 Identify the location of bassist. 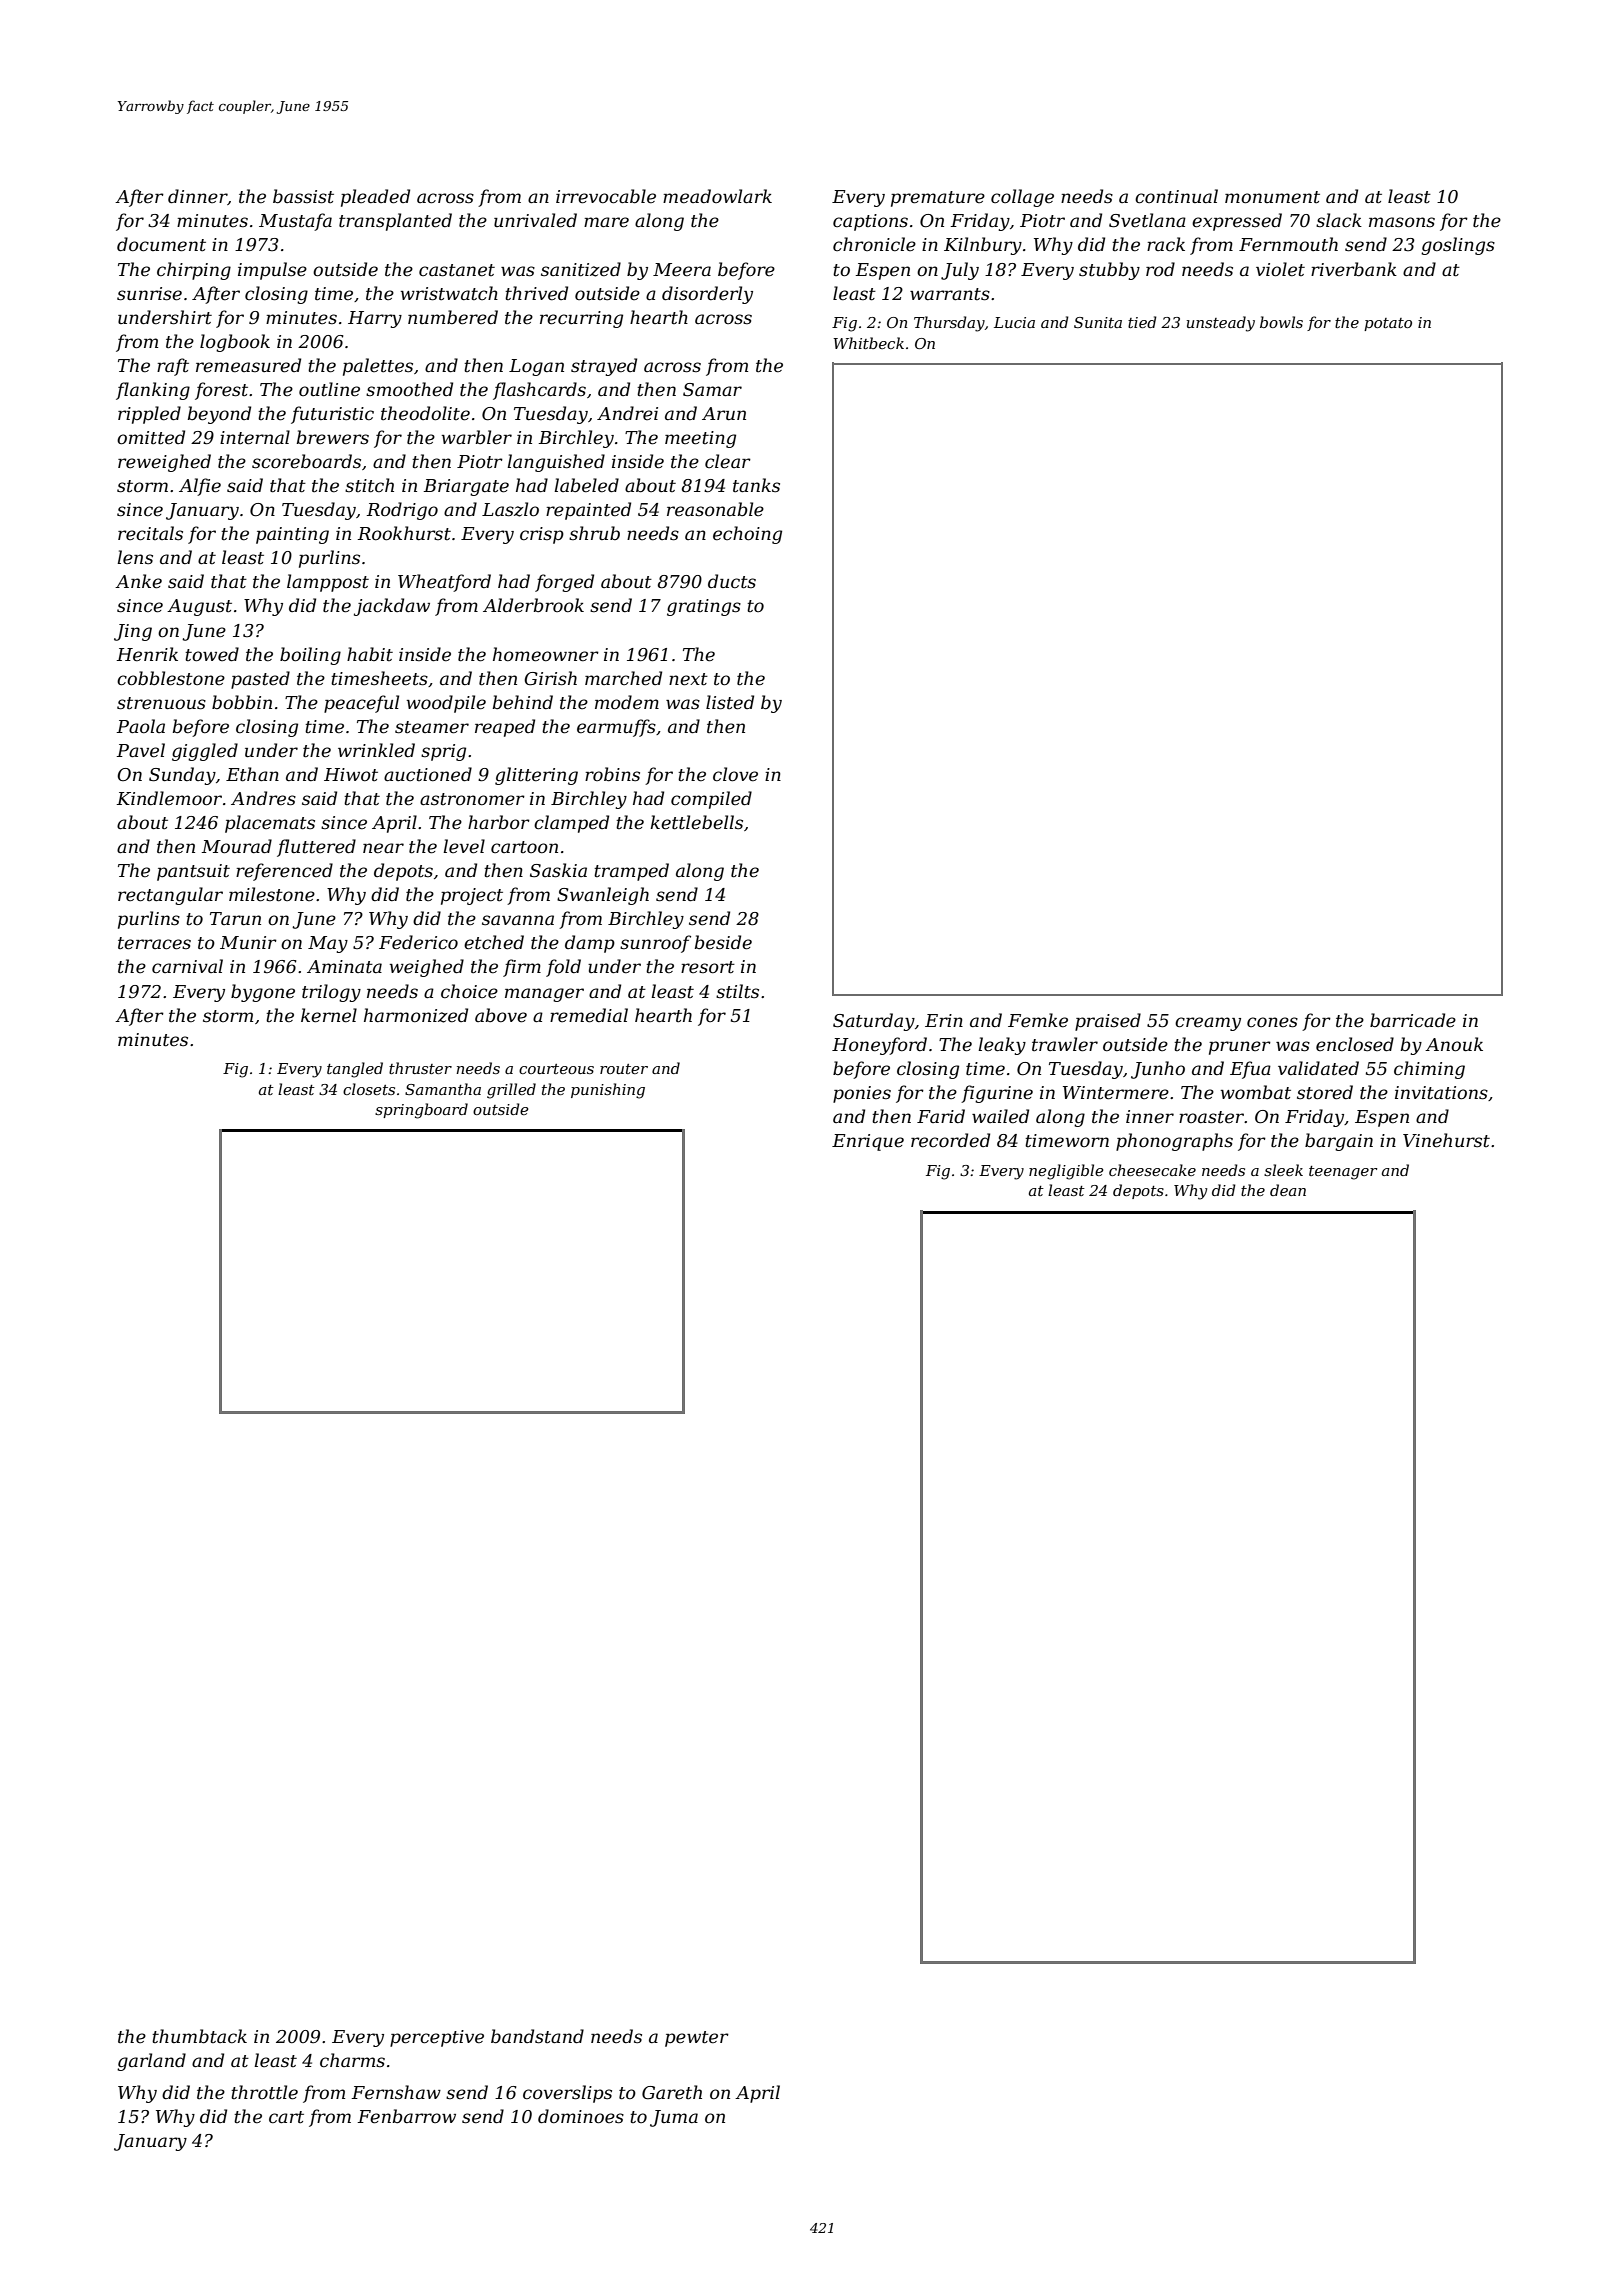
(303, 196).
